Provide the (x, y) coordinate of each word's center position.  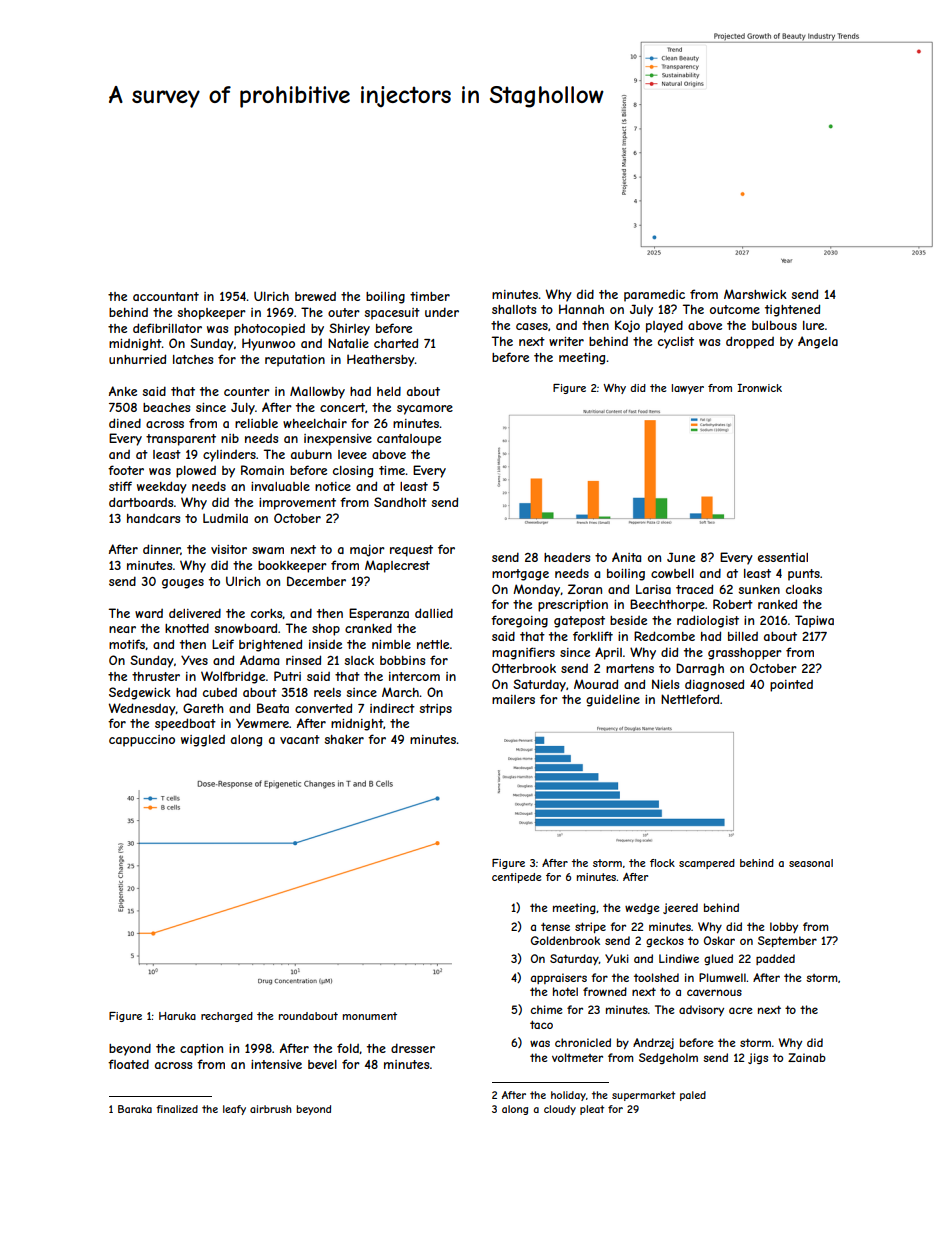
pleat (592, 1110)
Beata (273, 708)
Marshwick (755, 294)
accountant (166, 296)
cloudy (560, 1110)
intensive (276, 1064)
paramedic (654, 295)
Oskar (719, 940)
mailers (513, 699)
